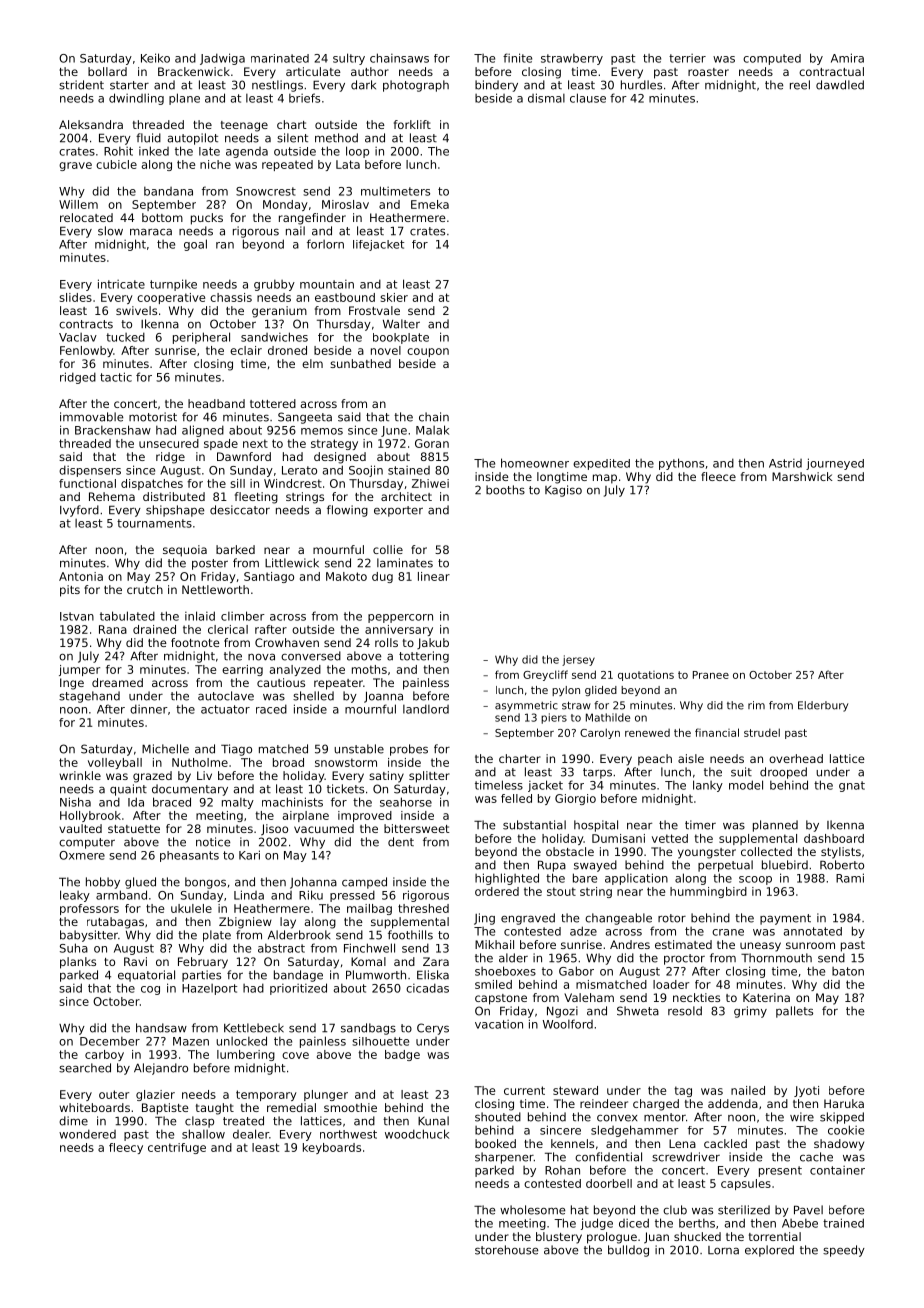 The image size is (924, 1308). What do you see at coordinates (718, 476) in the image?
I see `fleece` at bounding box center [718, 476].
